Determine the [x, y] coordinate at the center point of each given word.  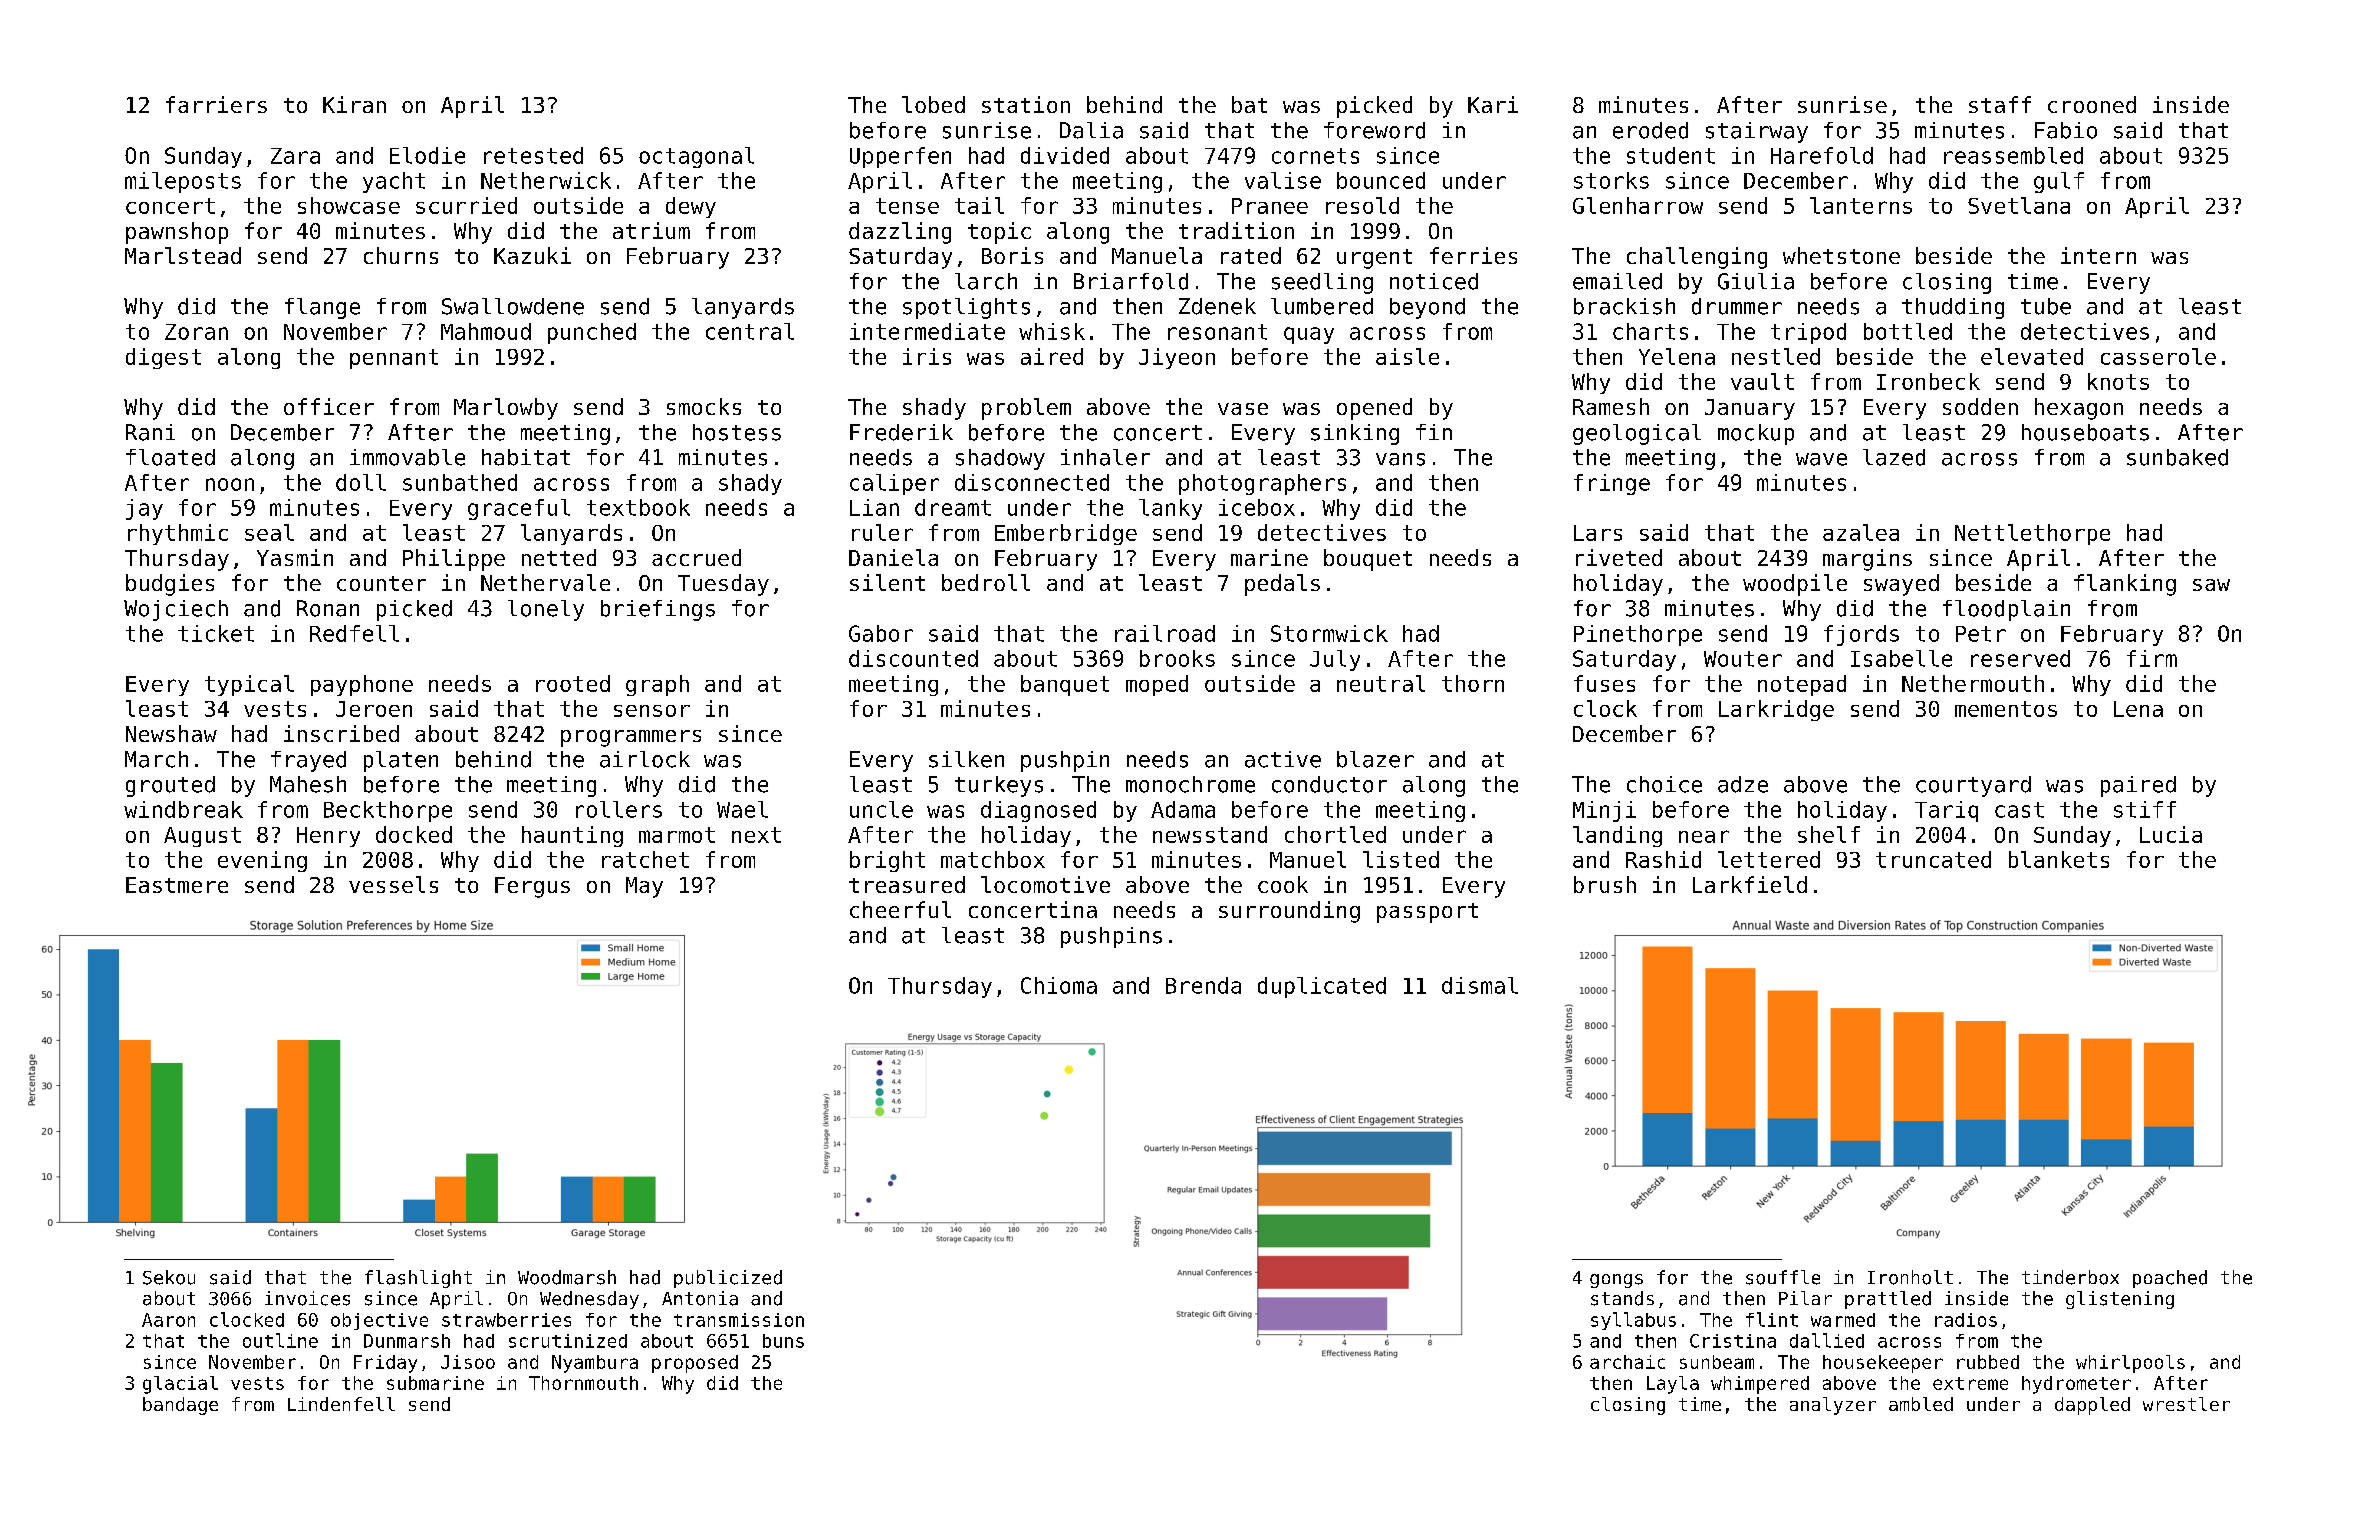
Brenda [1203, 985]
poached [2170, 1279]
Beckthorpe [388, 811]
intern [2098, 255]
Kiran [354, 104]
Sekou [169, 1277]
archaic [1627, 1362]
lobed [933, 104]
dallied [1827, 1340]
